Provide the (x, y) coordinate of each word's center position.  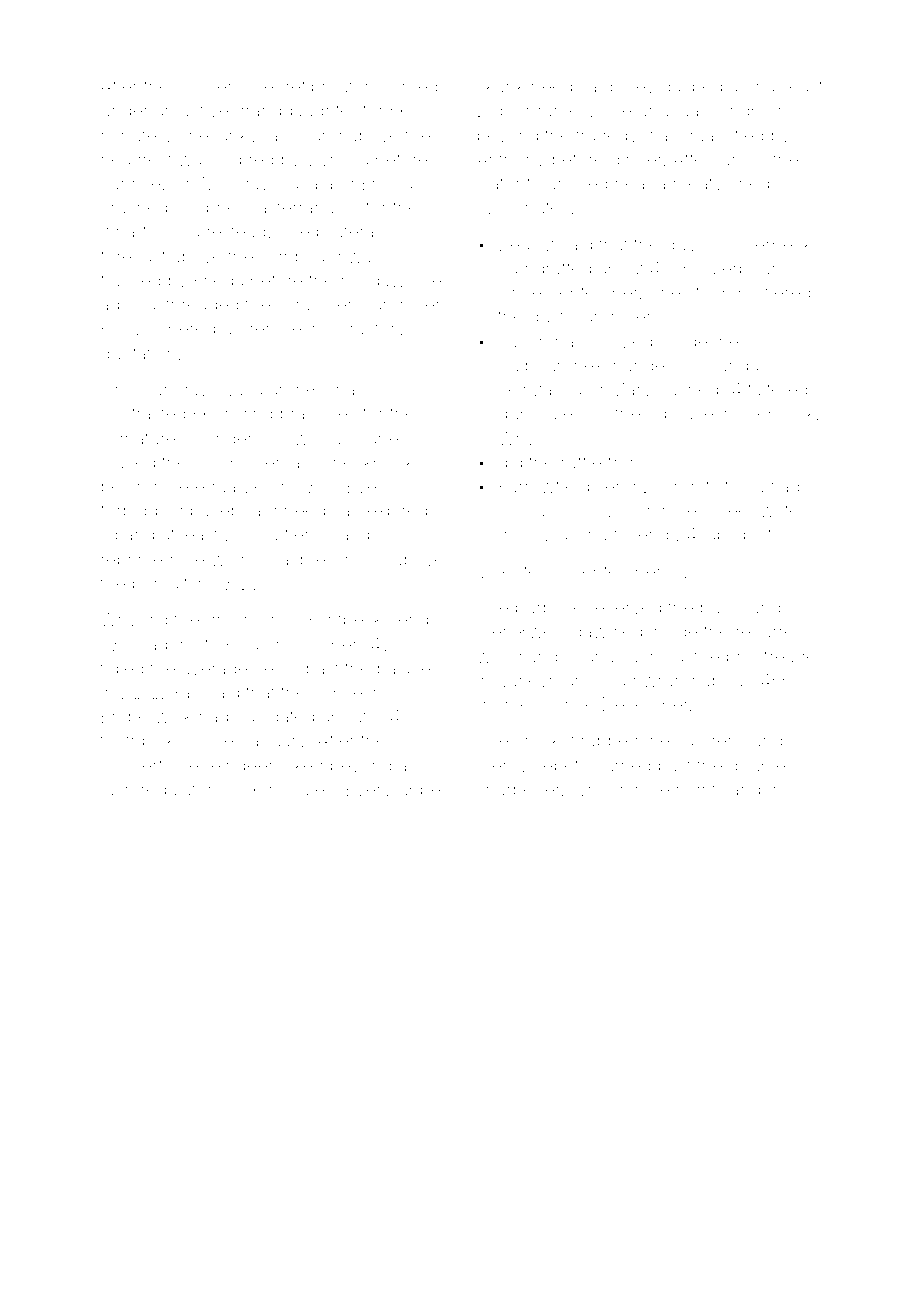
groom (232, 622)
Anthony (511, 161)
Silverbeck (769, 244)
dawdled (607, 631)
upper (422, 792)
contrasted (143, 413)
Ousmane (358, 438)
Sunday (737, 367)
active (204, 110)
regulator (177, 791)
